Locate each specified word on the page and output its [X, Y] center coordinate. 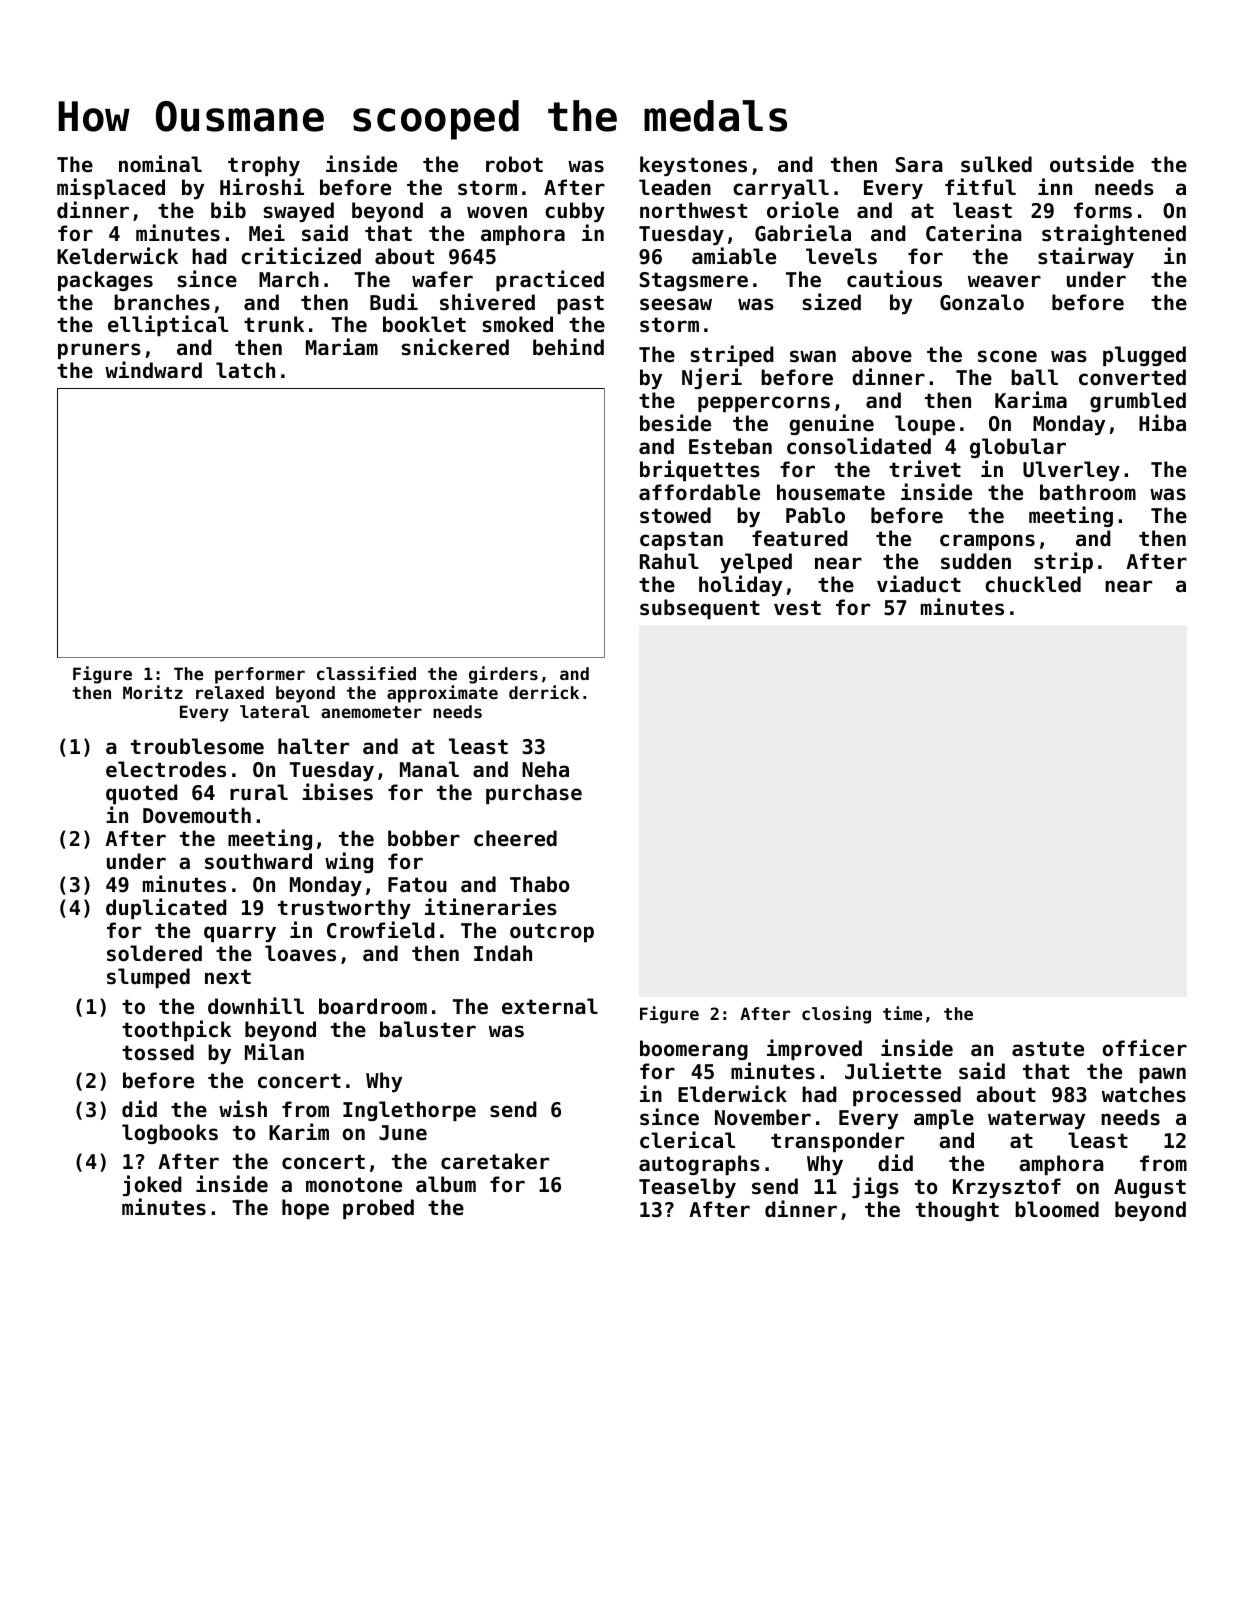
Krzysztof [1007, 1188]
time [902, 1013]
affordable [699, 492]
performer [260, 675]
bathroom [1088, 492]
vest [797, 608]
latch [245, 370]
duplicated [166, 908]
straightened [1114, 234]
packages [105, 281]
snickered [455, 347]
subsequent [700, 609]
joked [152, 1185]
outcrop [552, 932]
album [446, 1184]
